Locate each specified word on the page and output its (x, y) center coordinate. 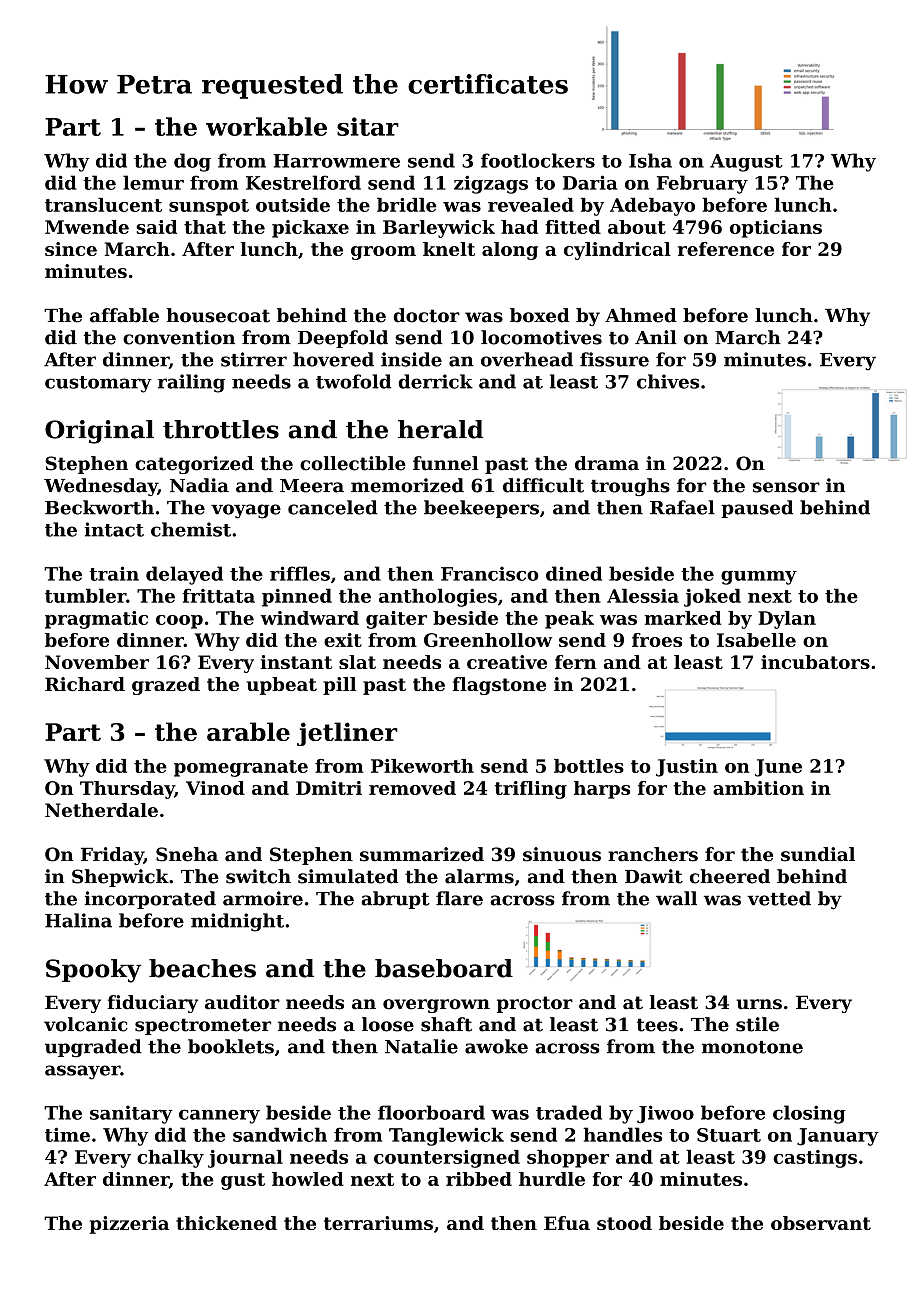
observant (821, 1223)
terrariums (378, 1223)
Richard (85, 684)
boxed (539, 315)
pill (339, 686)
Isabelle (756, 640)
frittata (218, 595)
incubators (815, 662)
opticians (776, 229)
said (156, 227)
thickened (226, 1223)
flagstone (499, 686)
